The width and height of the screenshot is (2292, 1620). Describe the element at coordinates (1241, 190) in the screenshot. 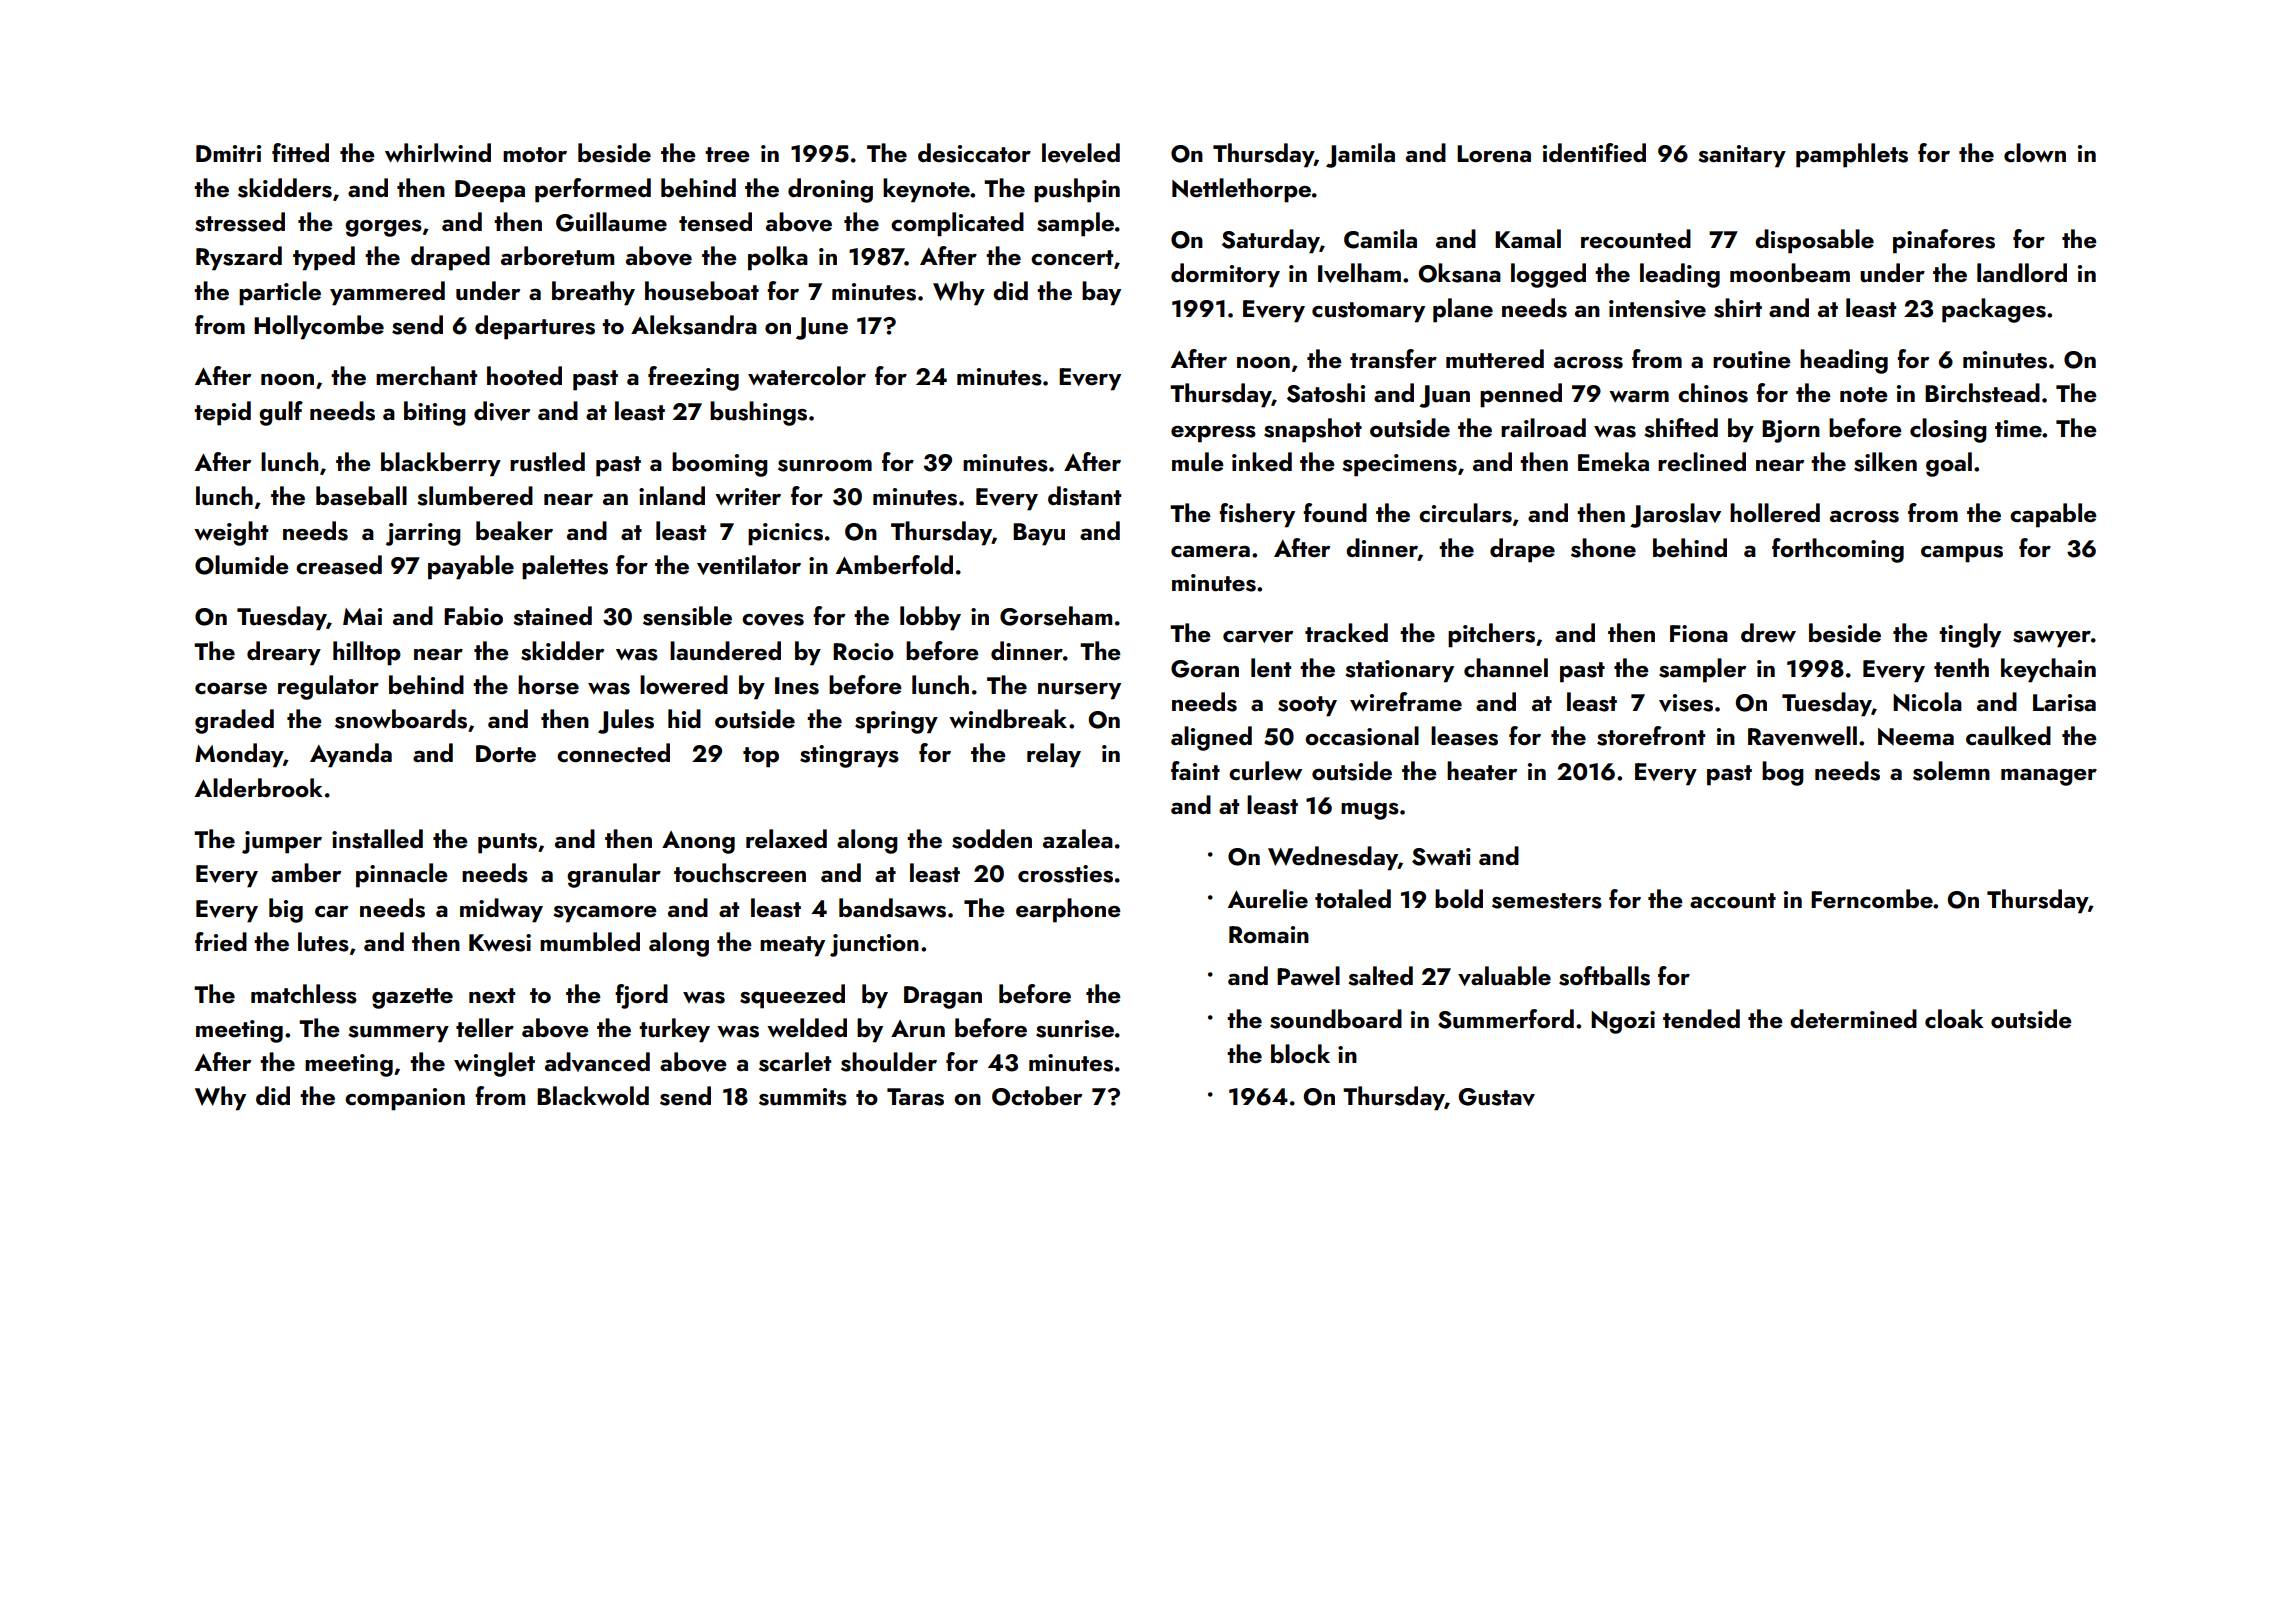

I see `Nettlethorpe` at that location.
